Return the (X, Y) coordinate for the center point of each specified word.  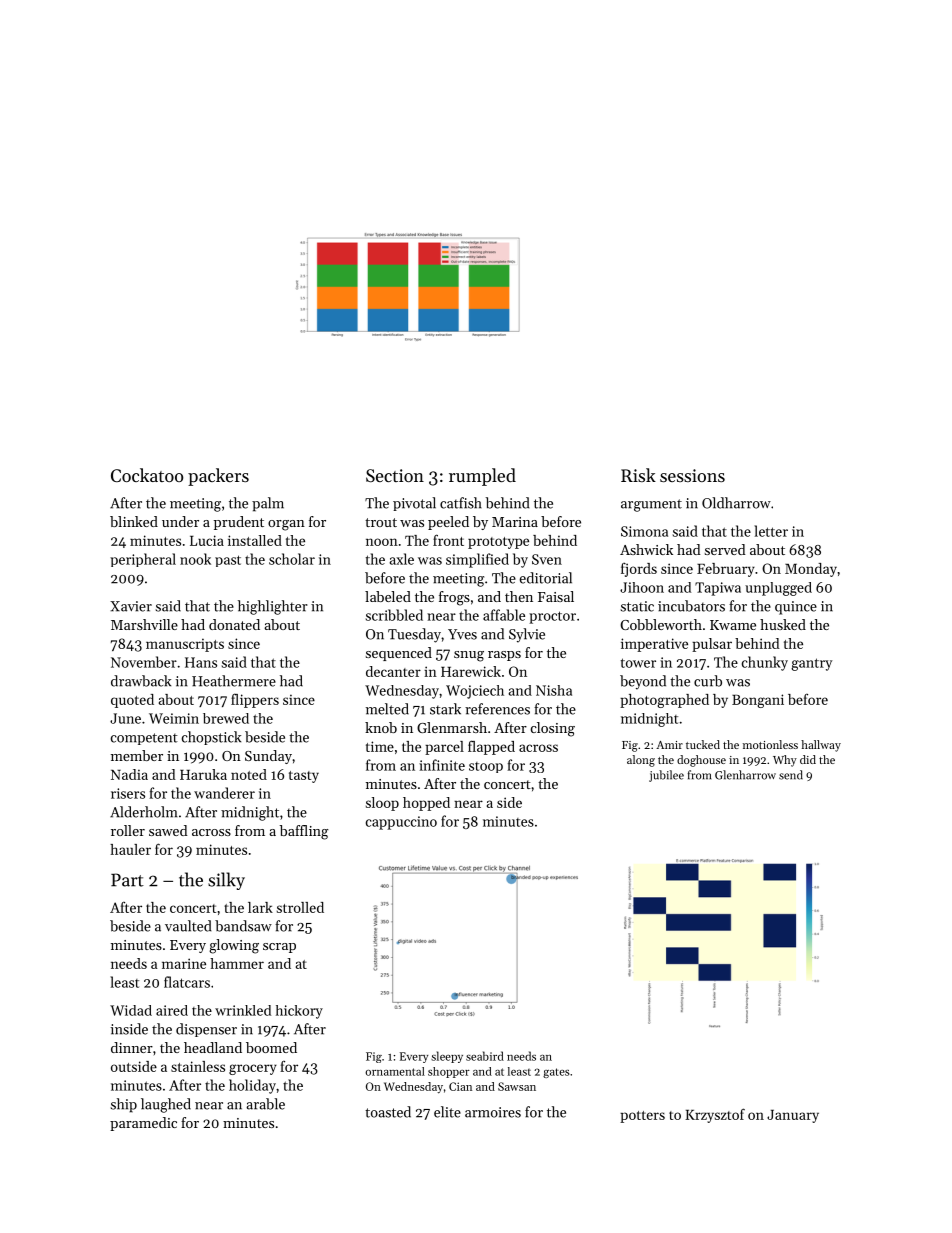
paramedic (143, 1124)
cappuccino (401, 823)
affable (504, 615)
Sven (547, 559)
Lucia (207, 540)
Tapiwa (718, 589)
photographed (664, 701)
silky (226, 881)
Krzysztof (715, 1115)
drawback (141, 681)
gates (556, 1073)
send (791, 775)
